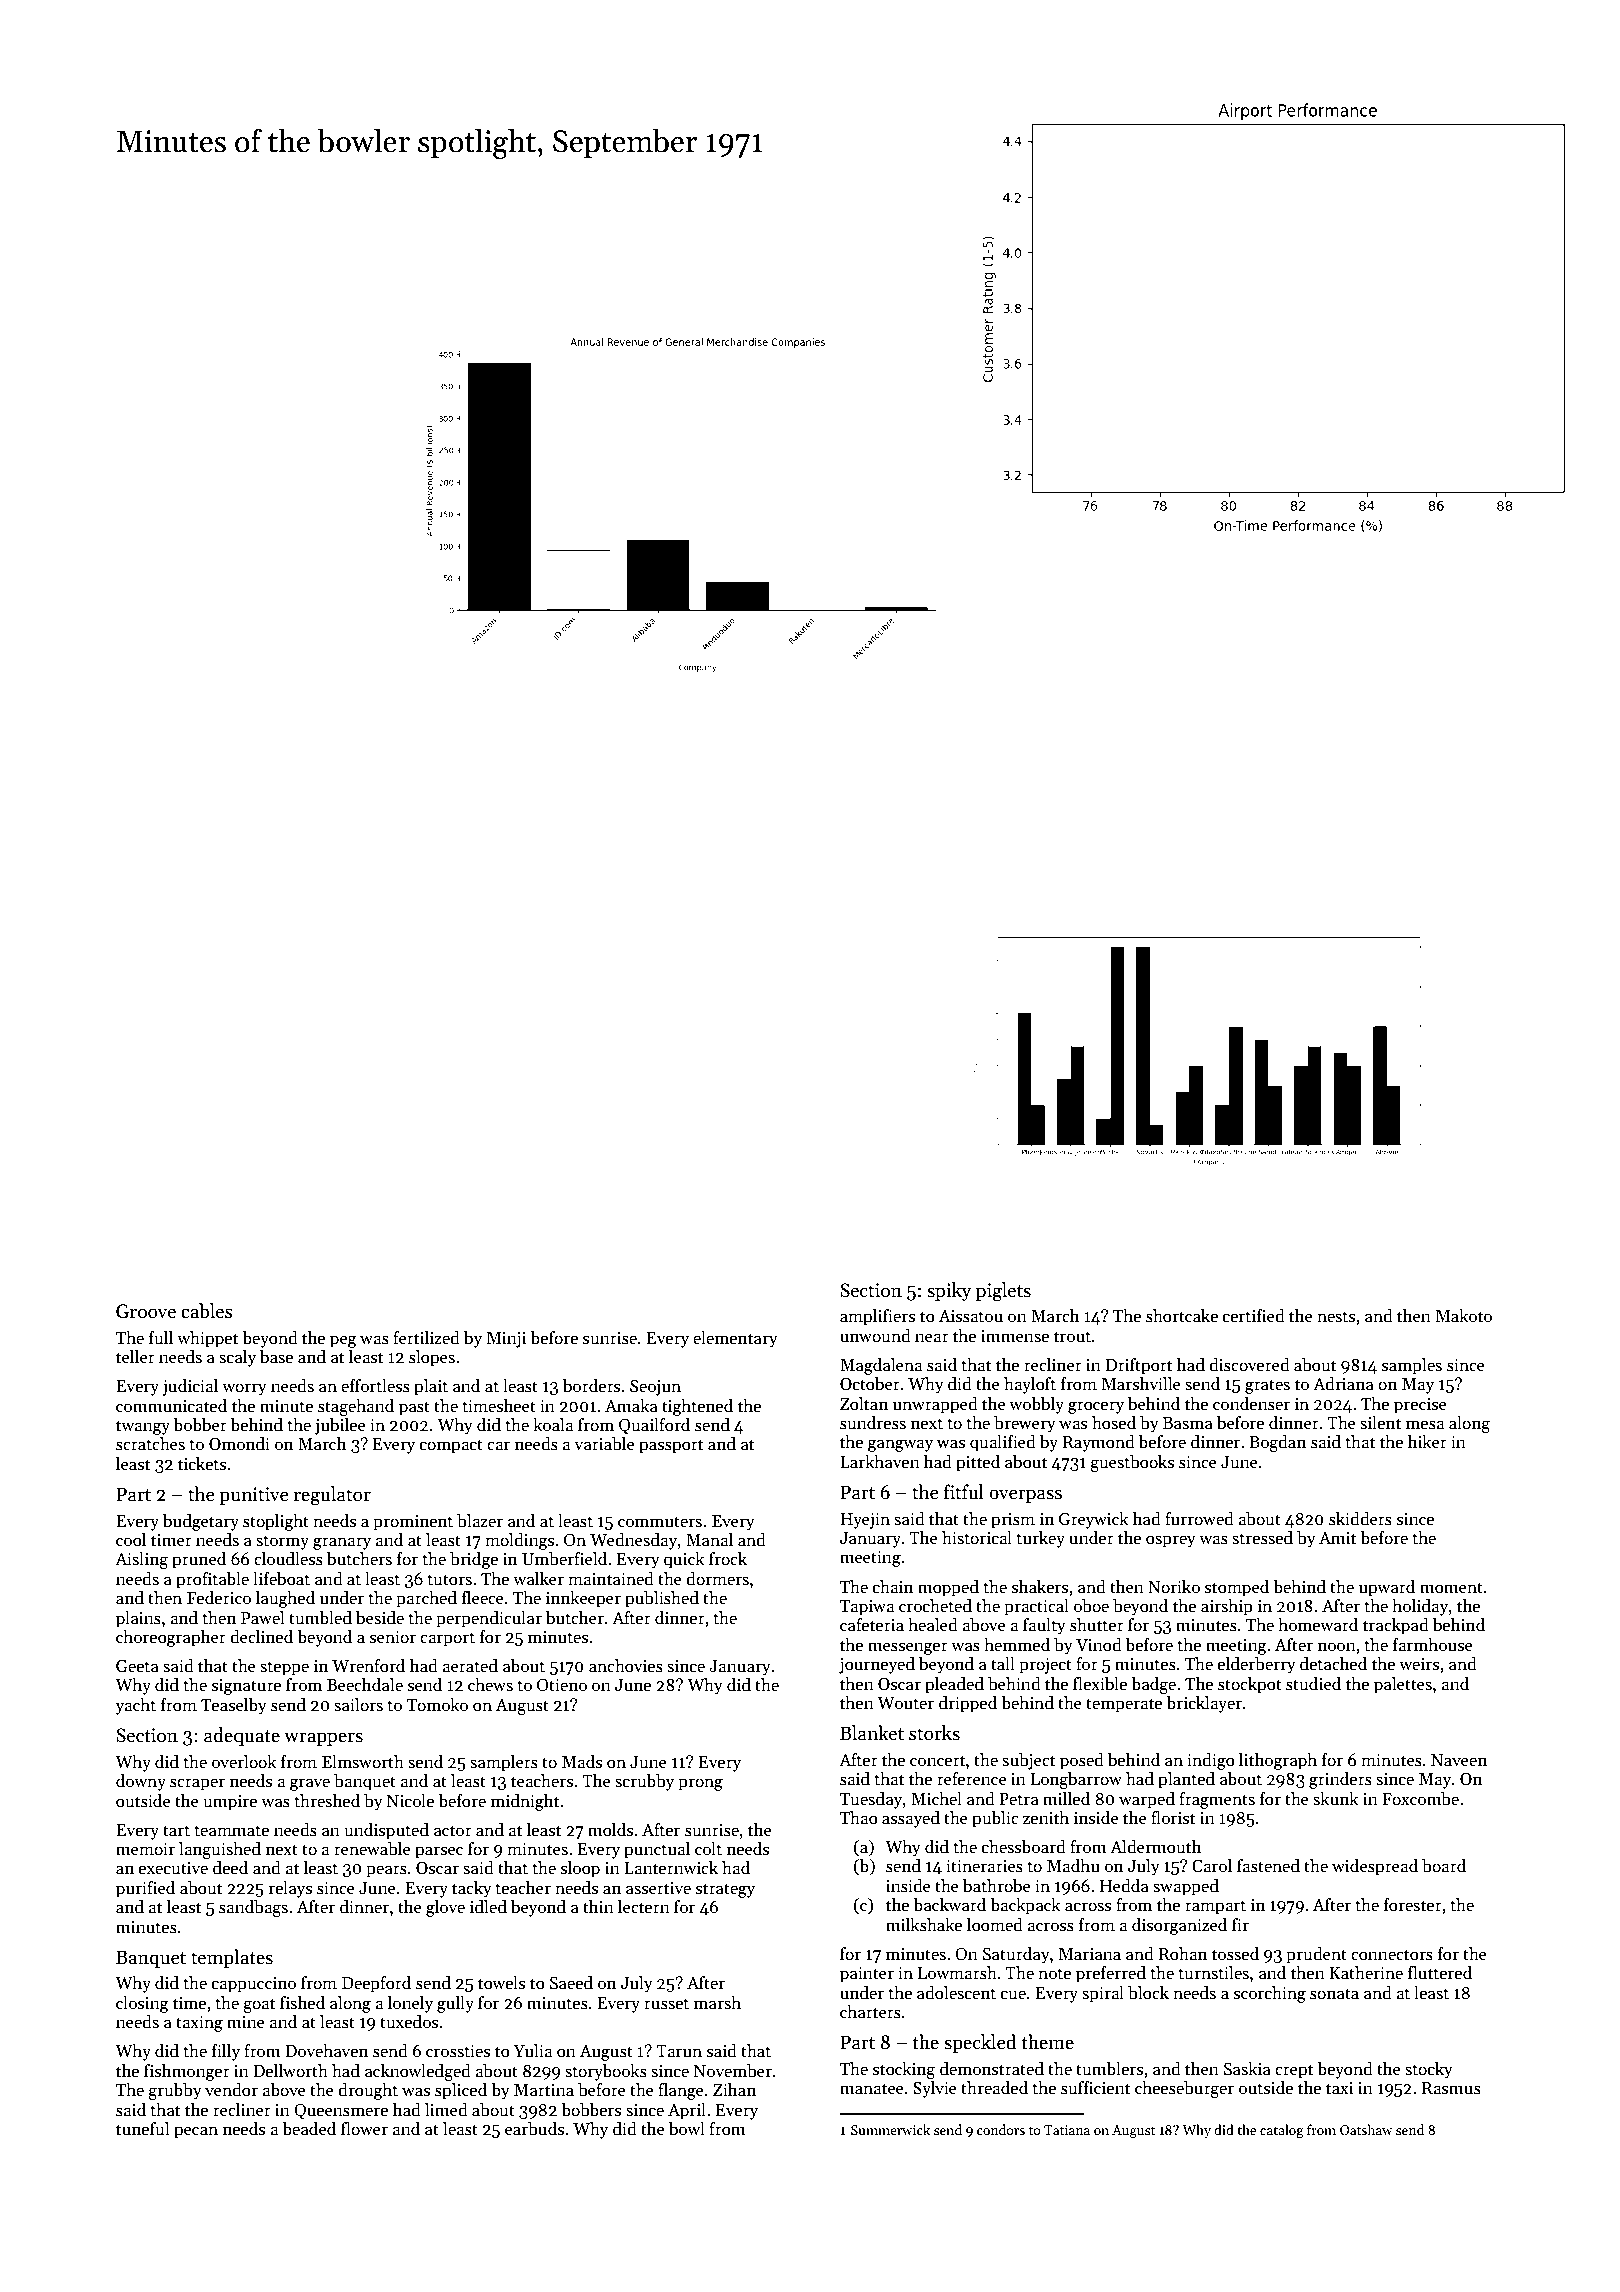 The image size is (1620, 2292). Describe the element at coordinates (534, 2129) in the image. I see `earbuds` at that location.
